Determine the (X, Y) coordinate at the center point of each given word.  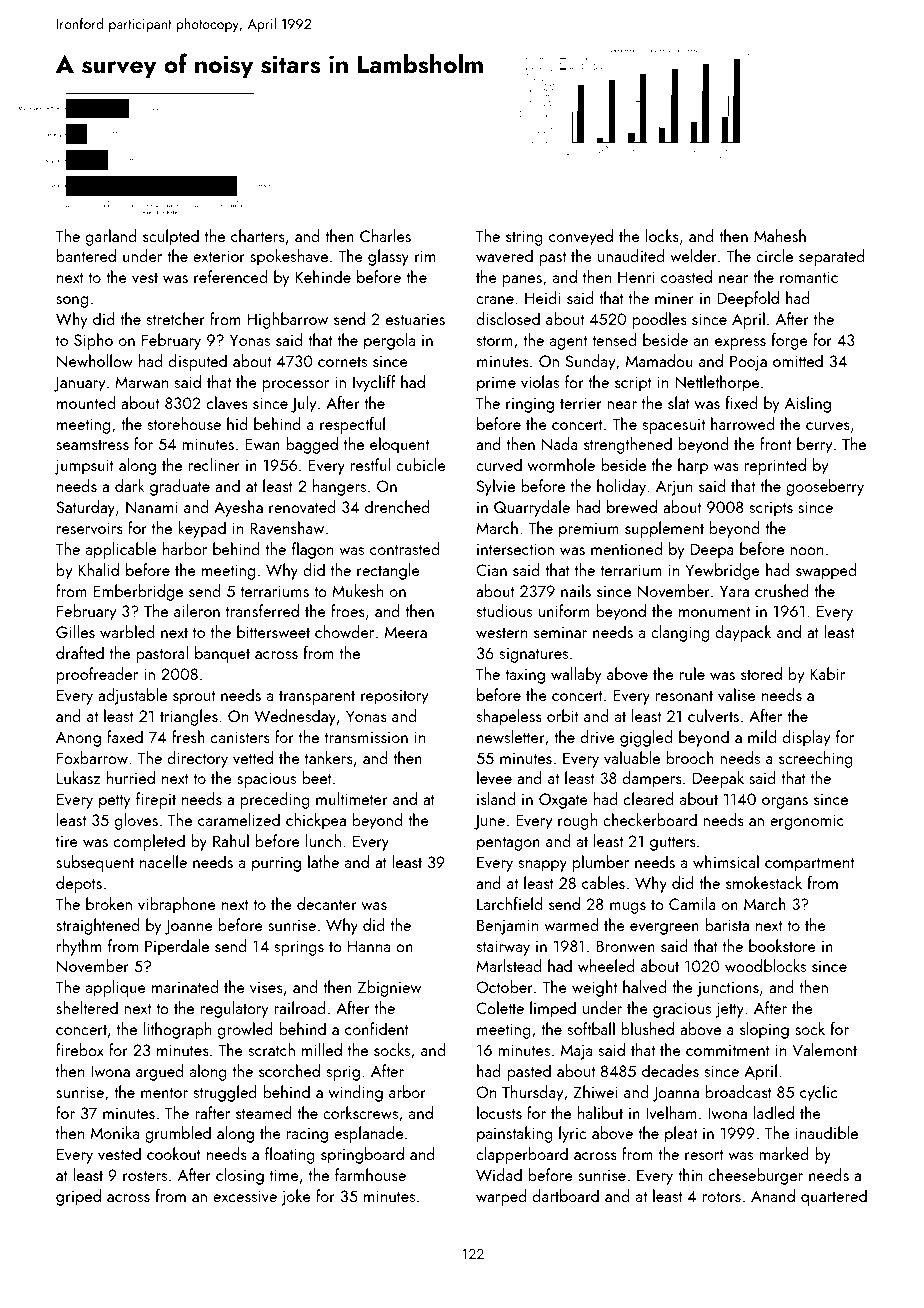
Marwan (141, 382)
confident (377, 1028)
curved (499, 464)
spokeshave (289, 257)
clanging (680, 633)
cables (603, 882)
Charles (385, 235)
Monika (115, 1132)
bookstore (782, 945)
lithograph (177, 1030)
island (496, 798)
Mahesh (780, 235)
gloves (136, 821)
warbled (127, 631)
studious (504, 610)
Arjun (674, 488)
